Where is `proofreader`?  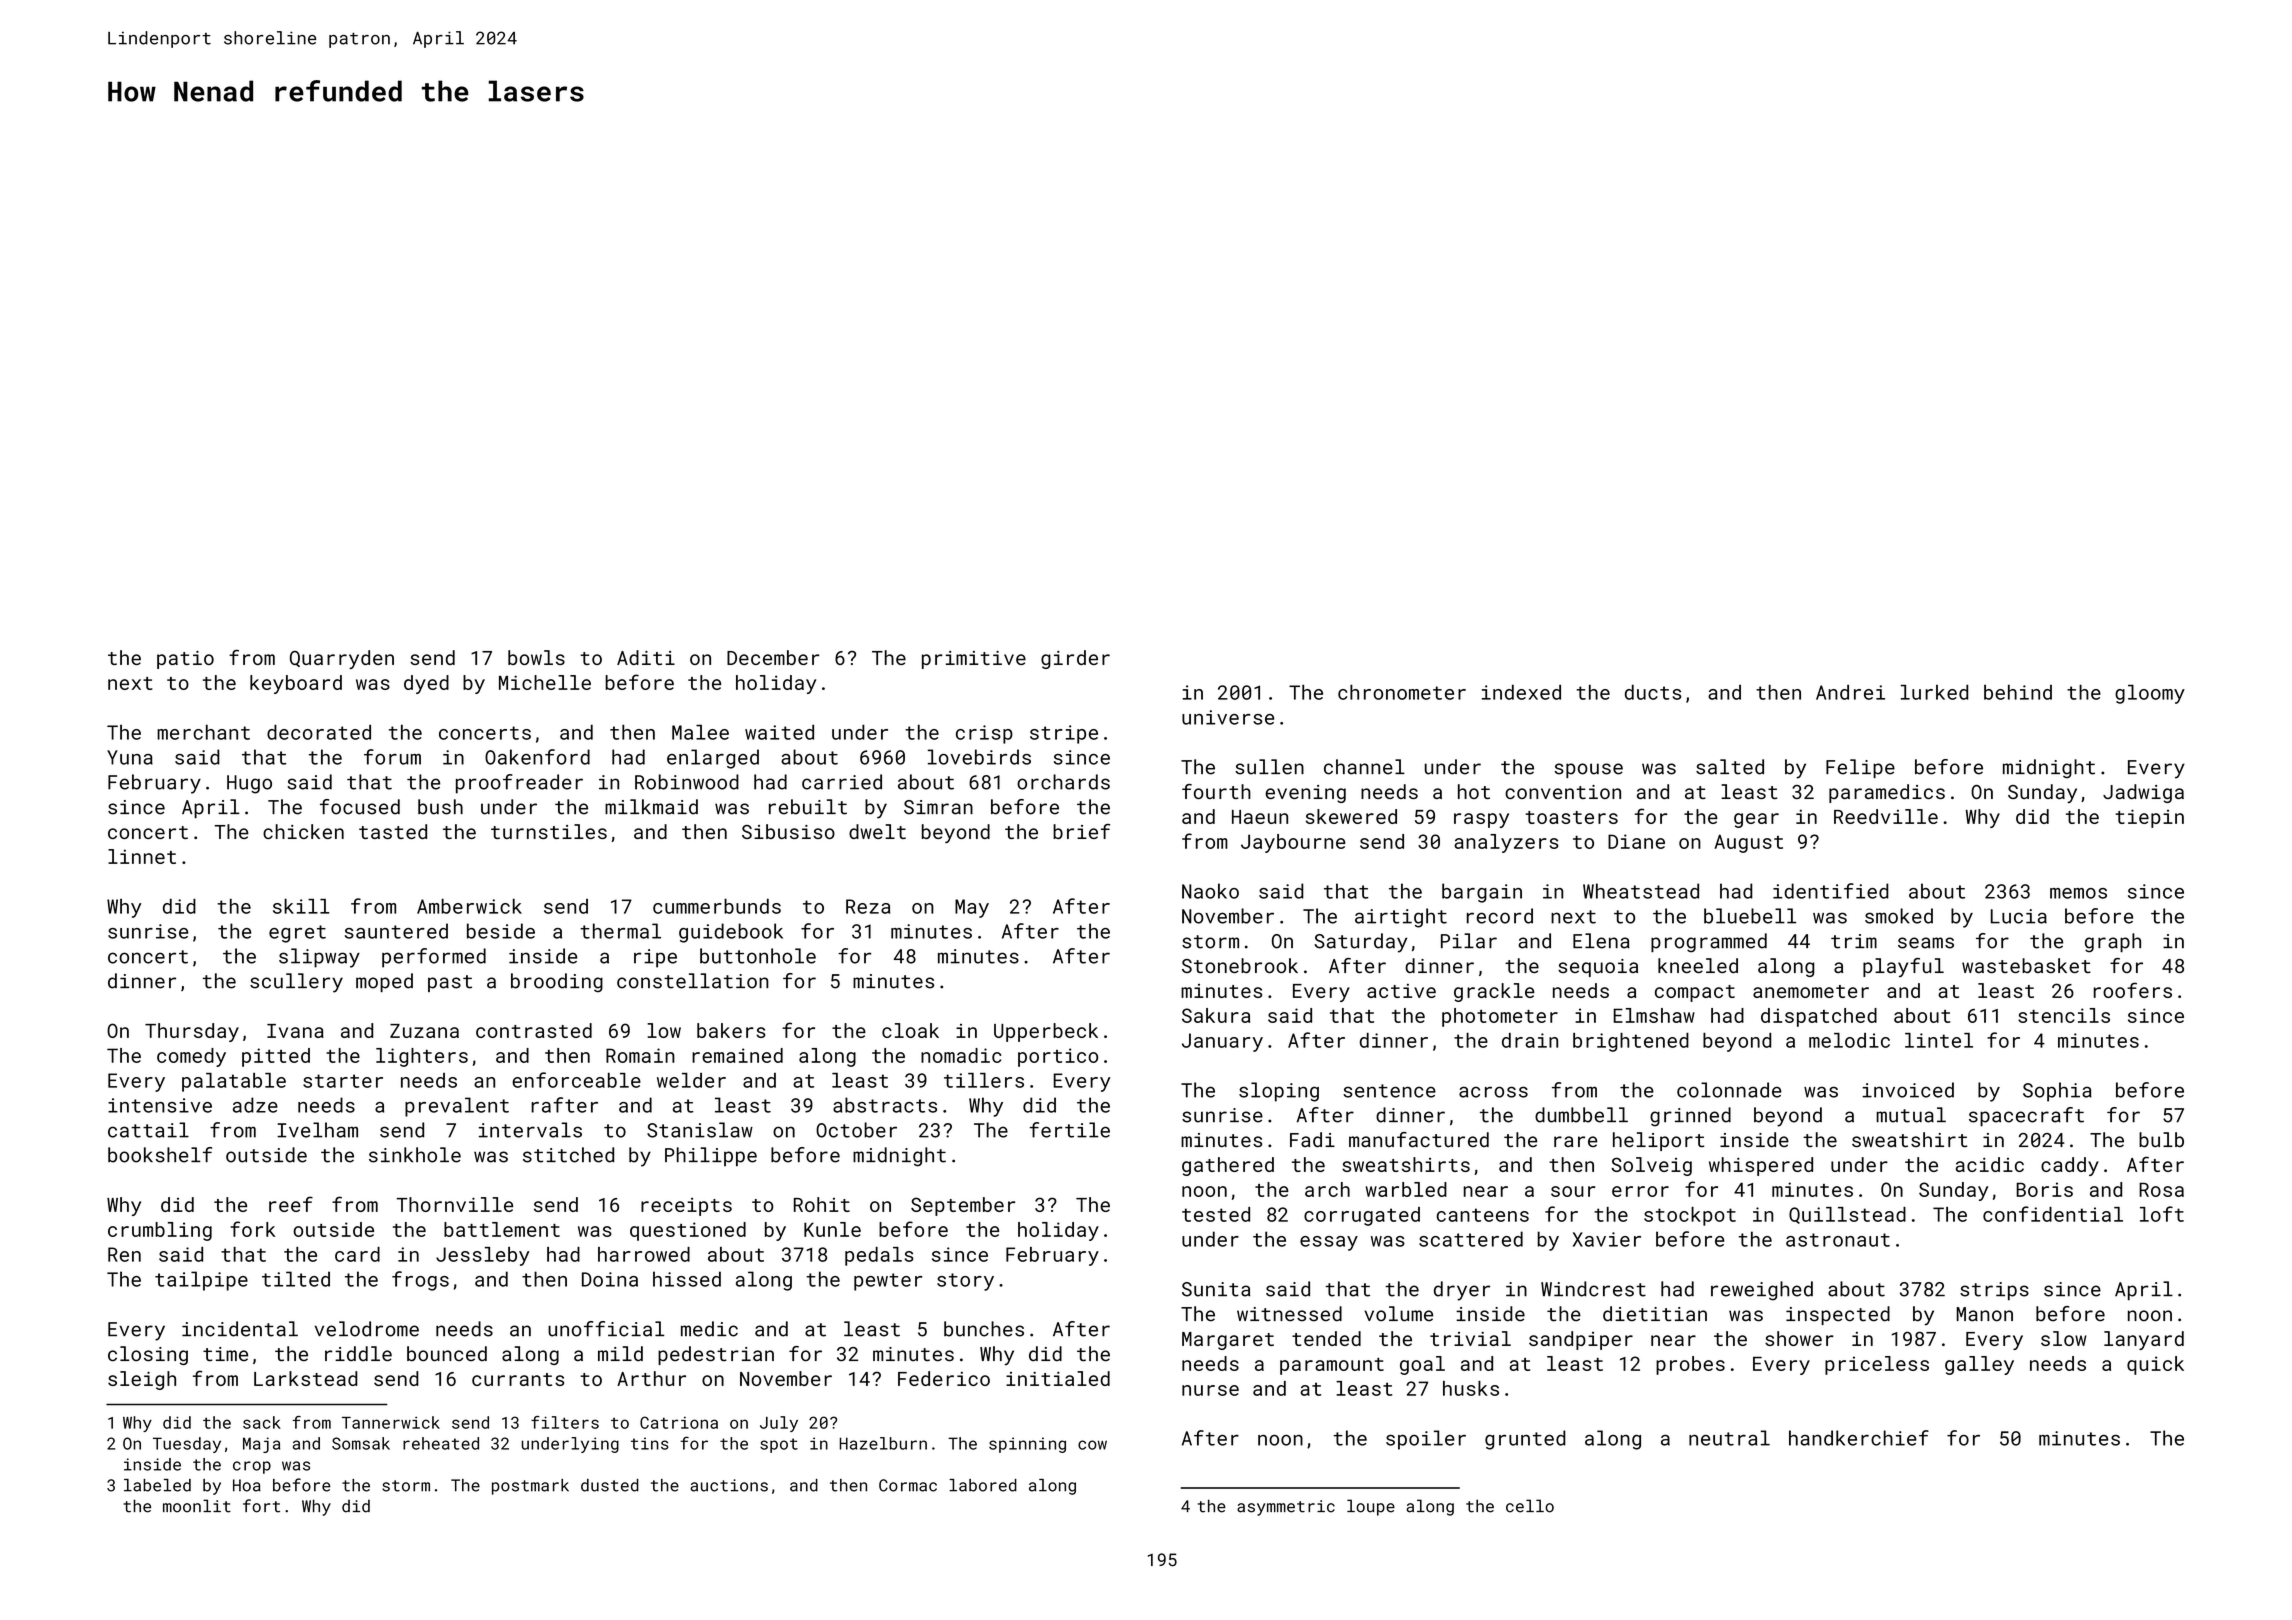
proofreader is located at coordinates (519, 784).
